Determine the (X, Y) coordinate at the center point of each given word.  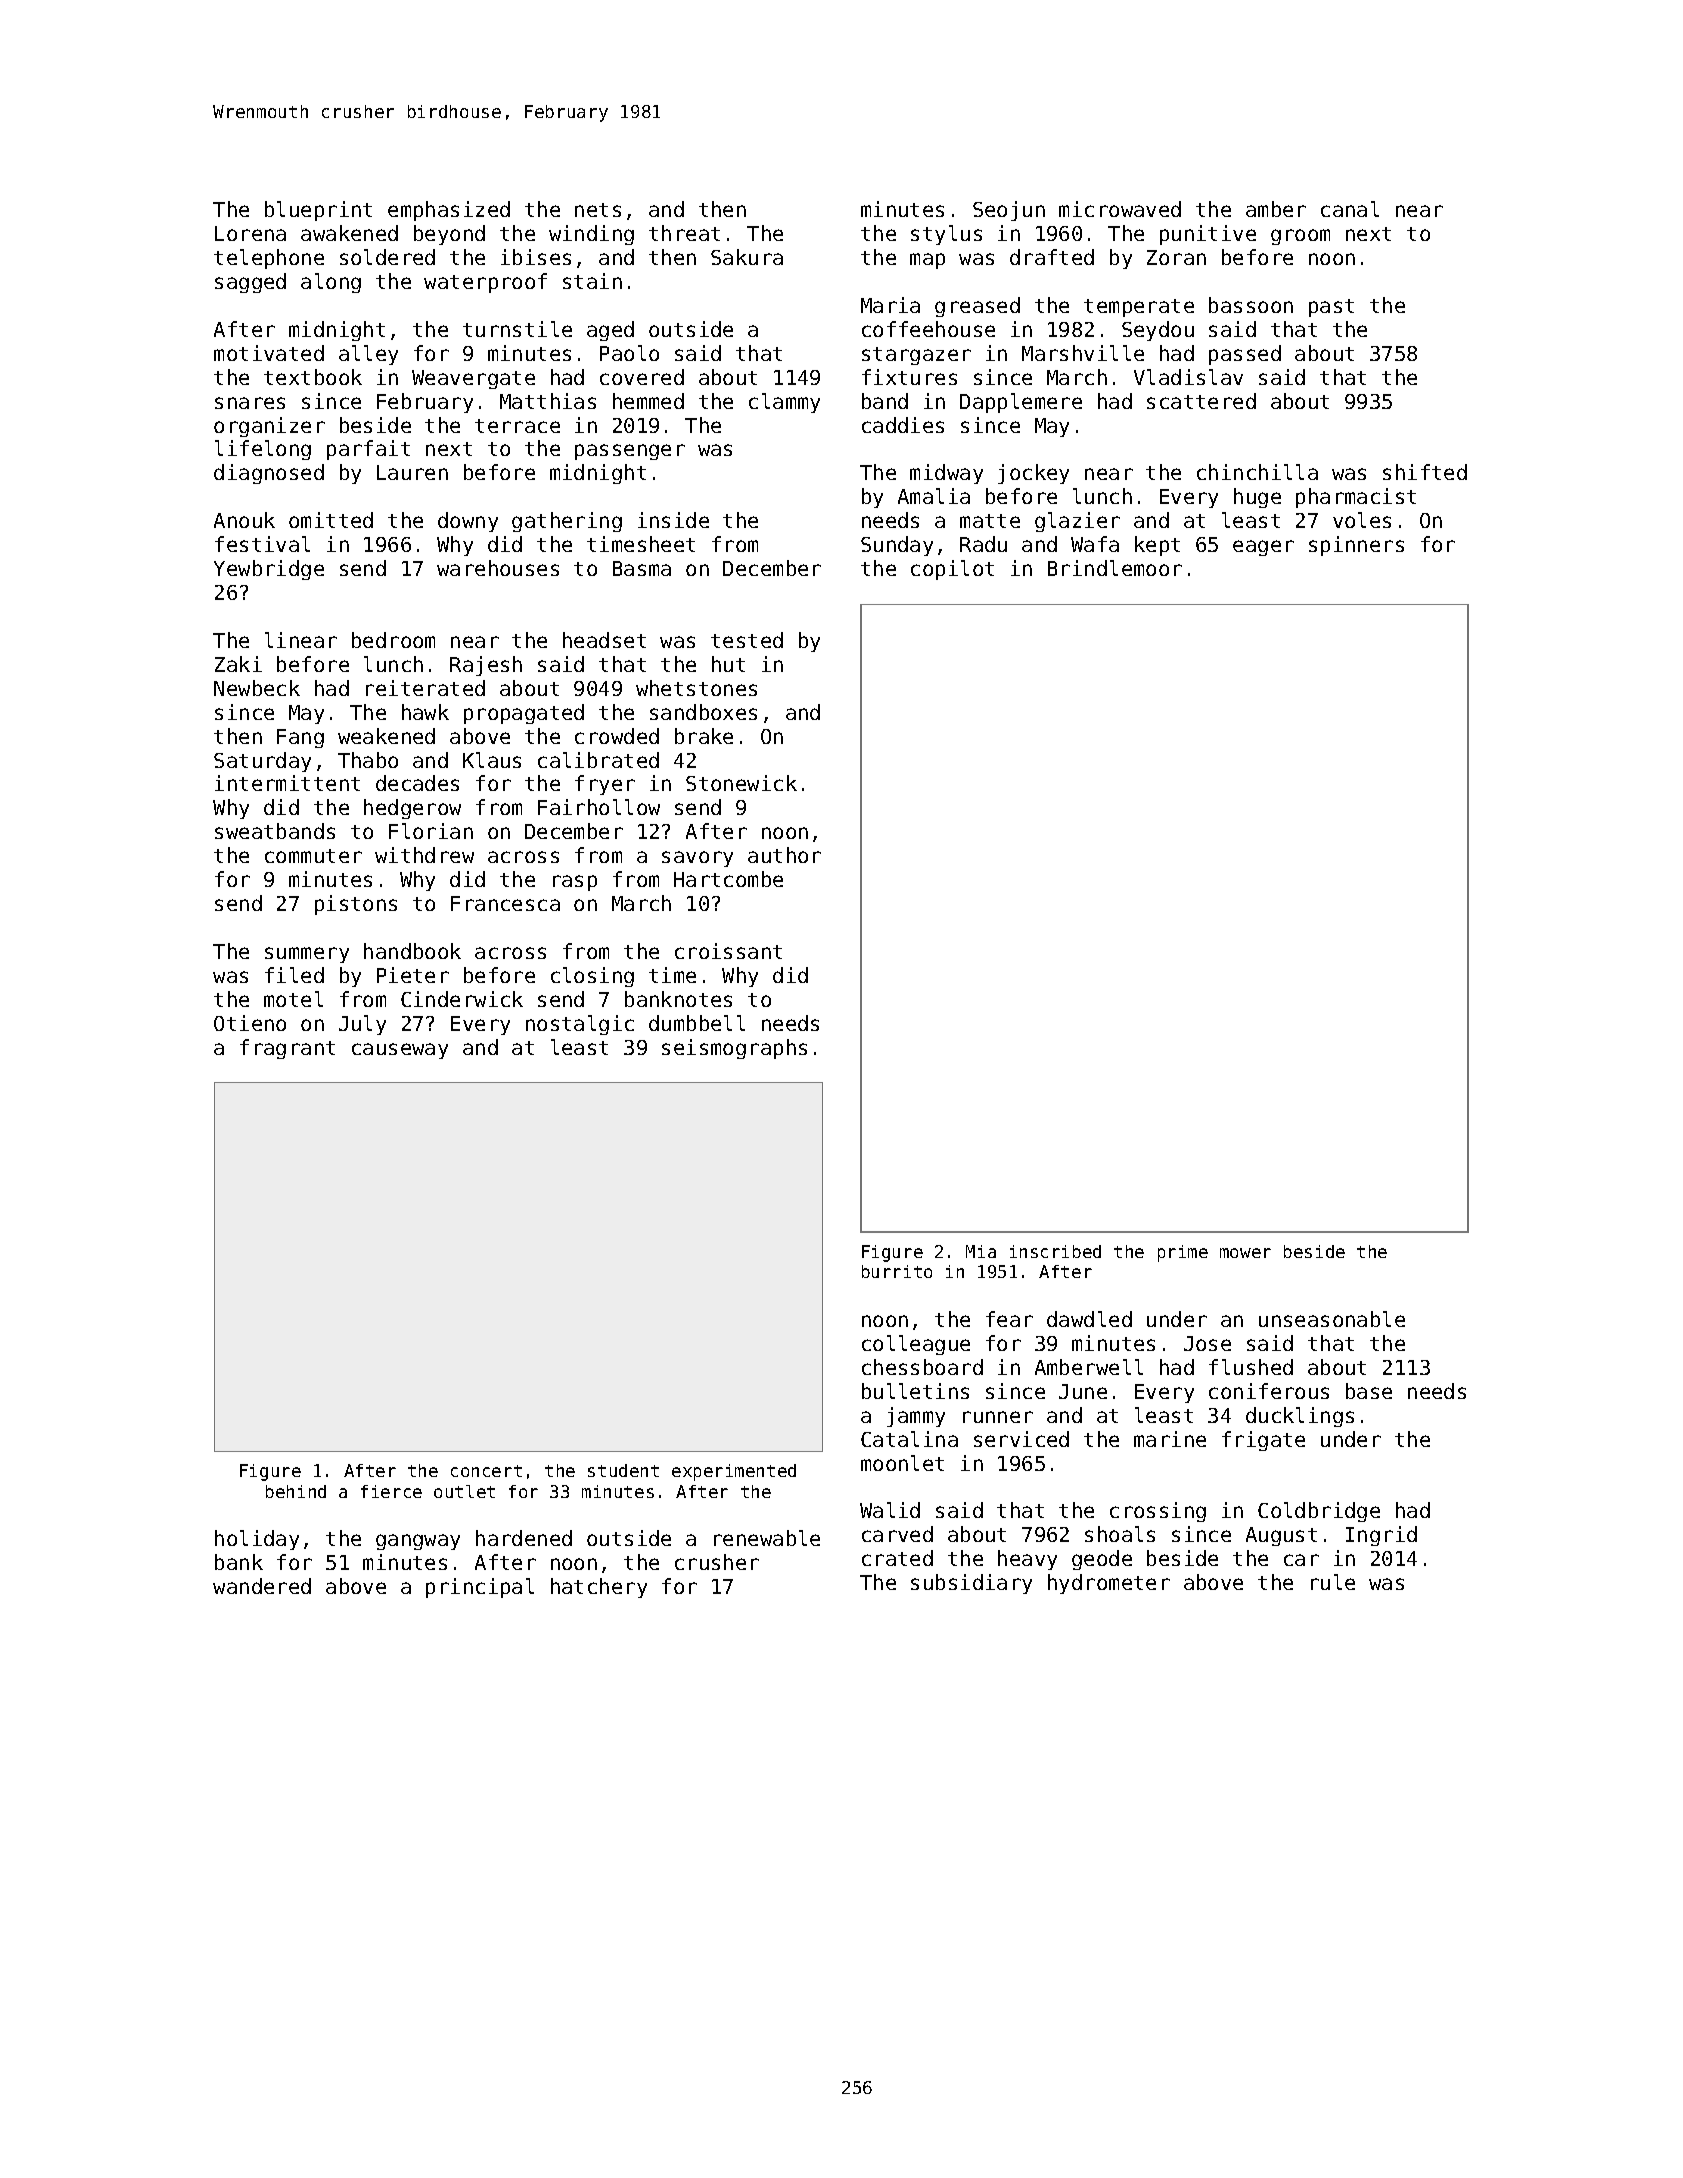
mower (1245, 1253)
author (784, 855)
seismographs (734, 1049)
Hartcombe (728, 879)
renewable (767, 1538)
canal (1350, 209)
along (331, 283)
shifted (1425, 472)
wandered (262, 1586)
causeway (400, 1051)
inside (673, 520)
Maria (890, 305)
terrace (517, 426)
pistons (356, 905)
